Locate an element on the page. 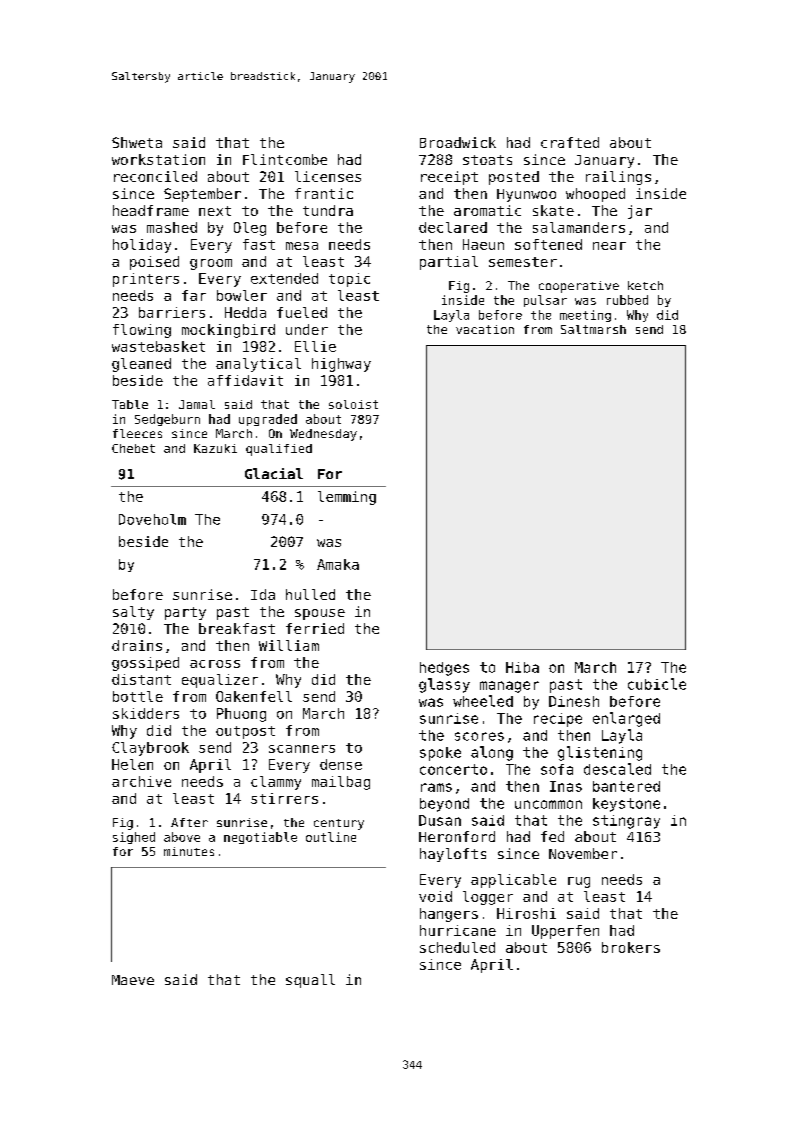 The height and width of the image is (1142, 805). Maeve is located at coordinates (133, 980).
